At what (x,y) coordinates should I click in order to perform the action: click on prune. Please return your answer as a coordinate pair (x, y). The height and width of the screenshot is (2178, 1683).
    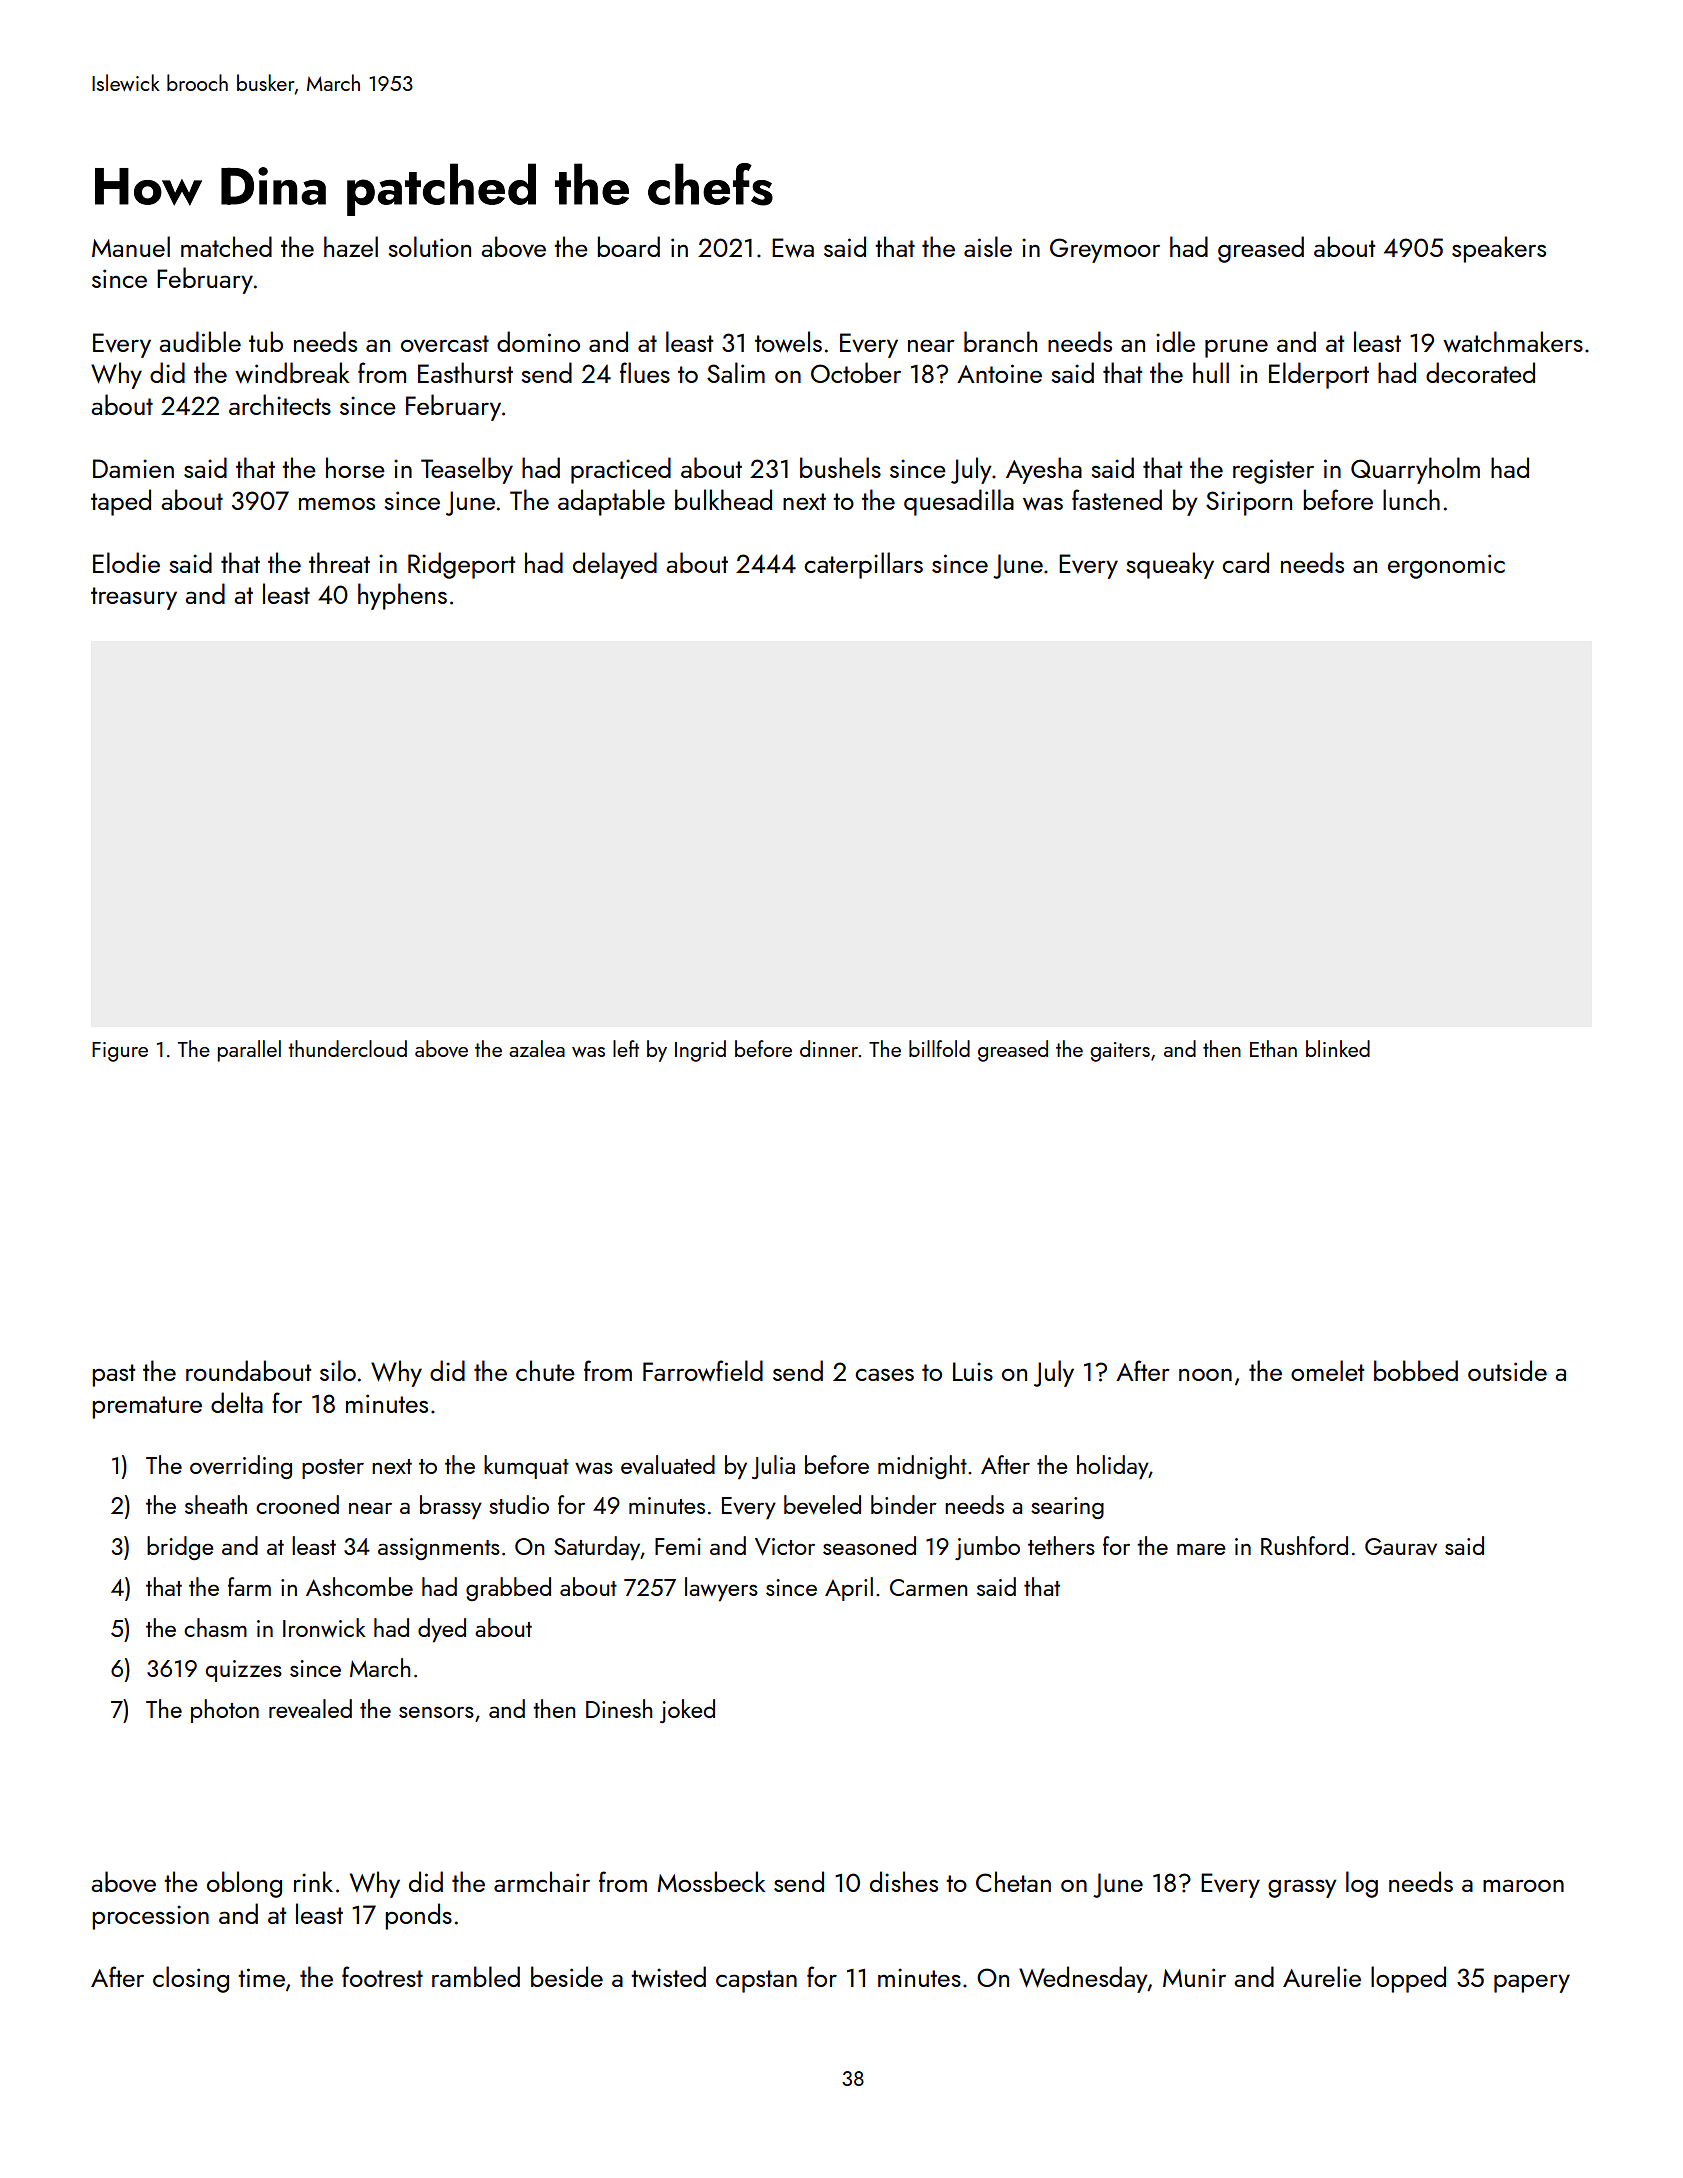
    Looking at the image, I should click on (1236, 348).
